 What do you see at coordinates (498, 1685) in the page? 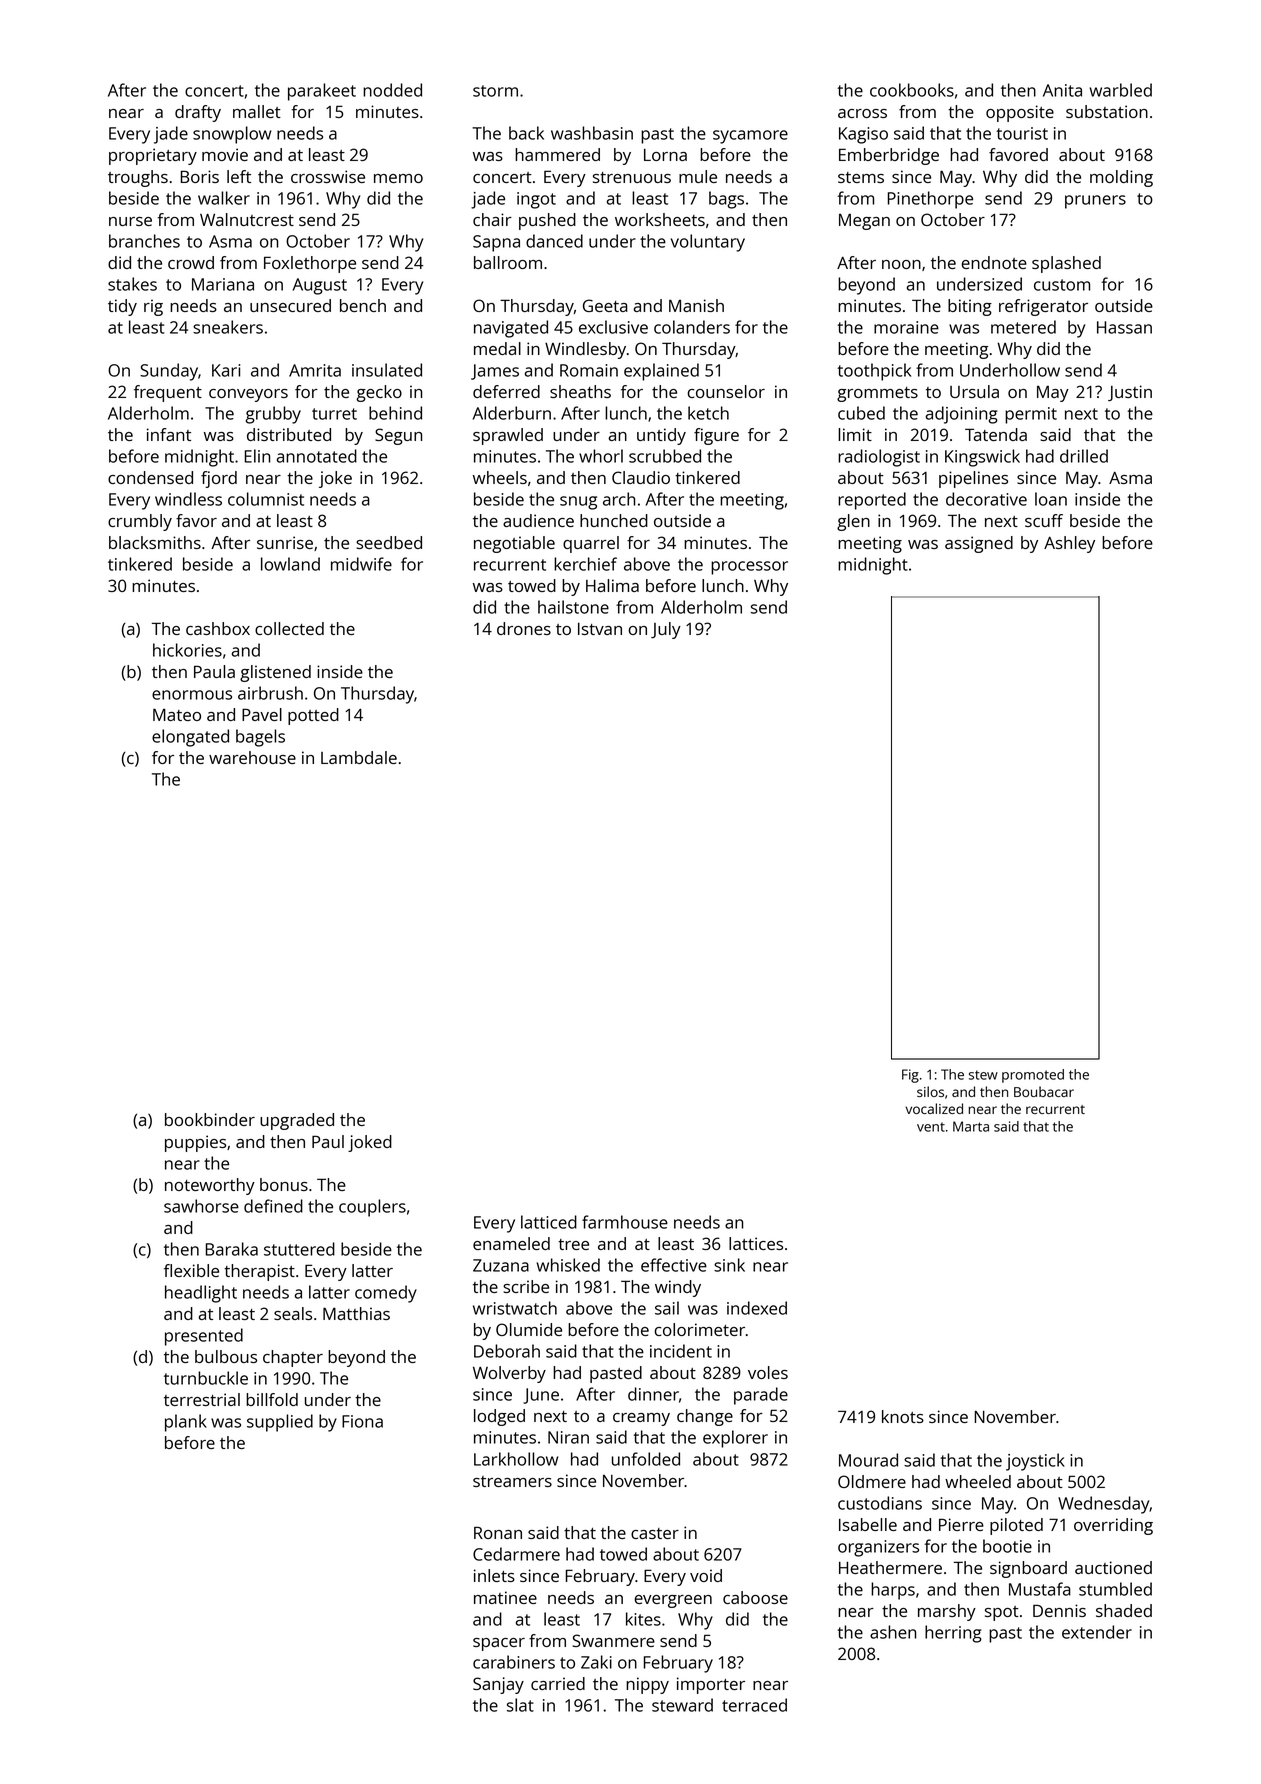
I see `Sanjay` at bounding box center [498, 1685].
